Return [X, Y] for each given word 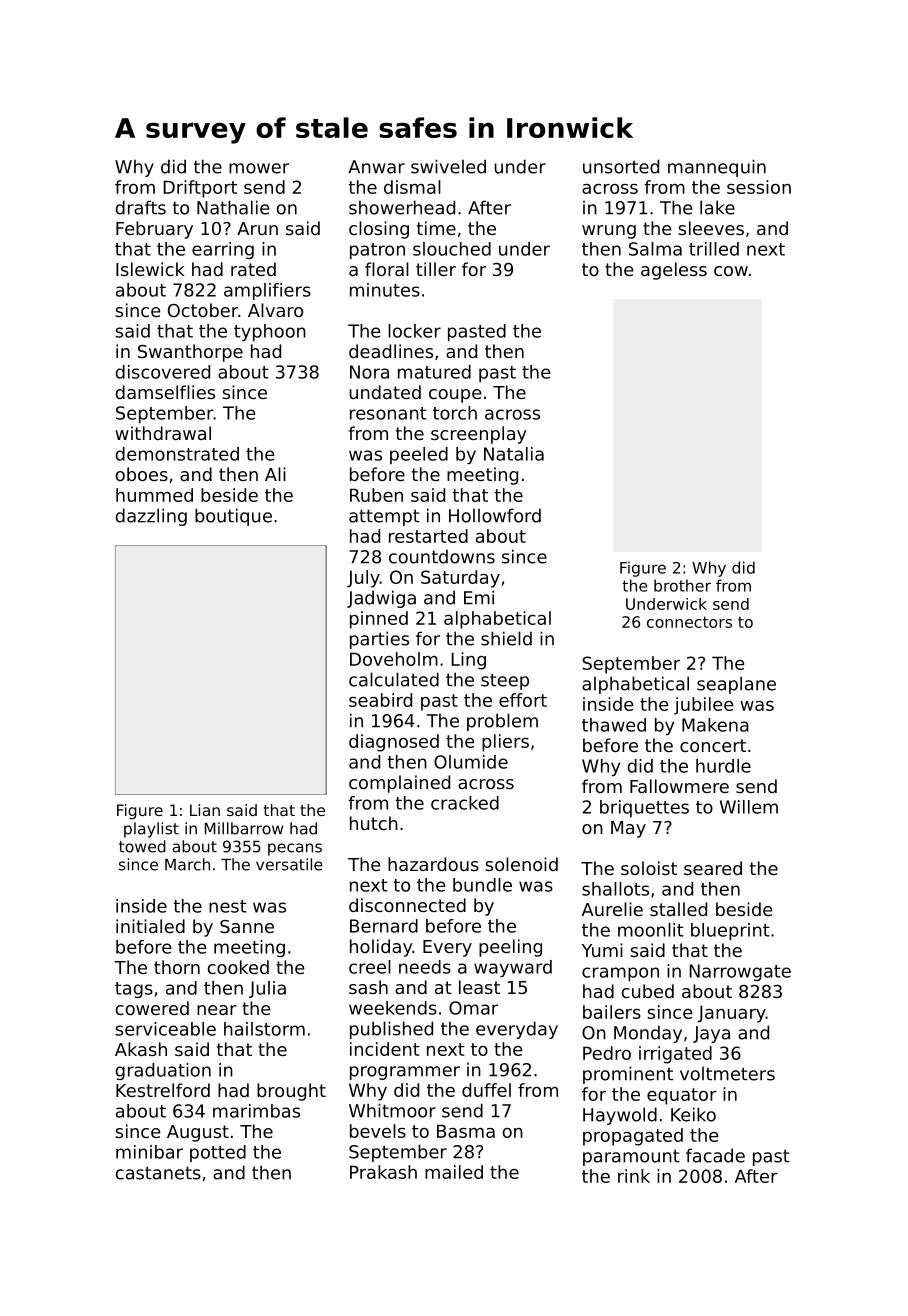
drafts [140, 207]
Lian [205, 810]
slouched [452, 249]
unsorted [621, 166]
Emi [479, 597]
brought [291, 1092]
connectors [689, 622]
